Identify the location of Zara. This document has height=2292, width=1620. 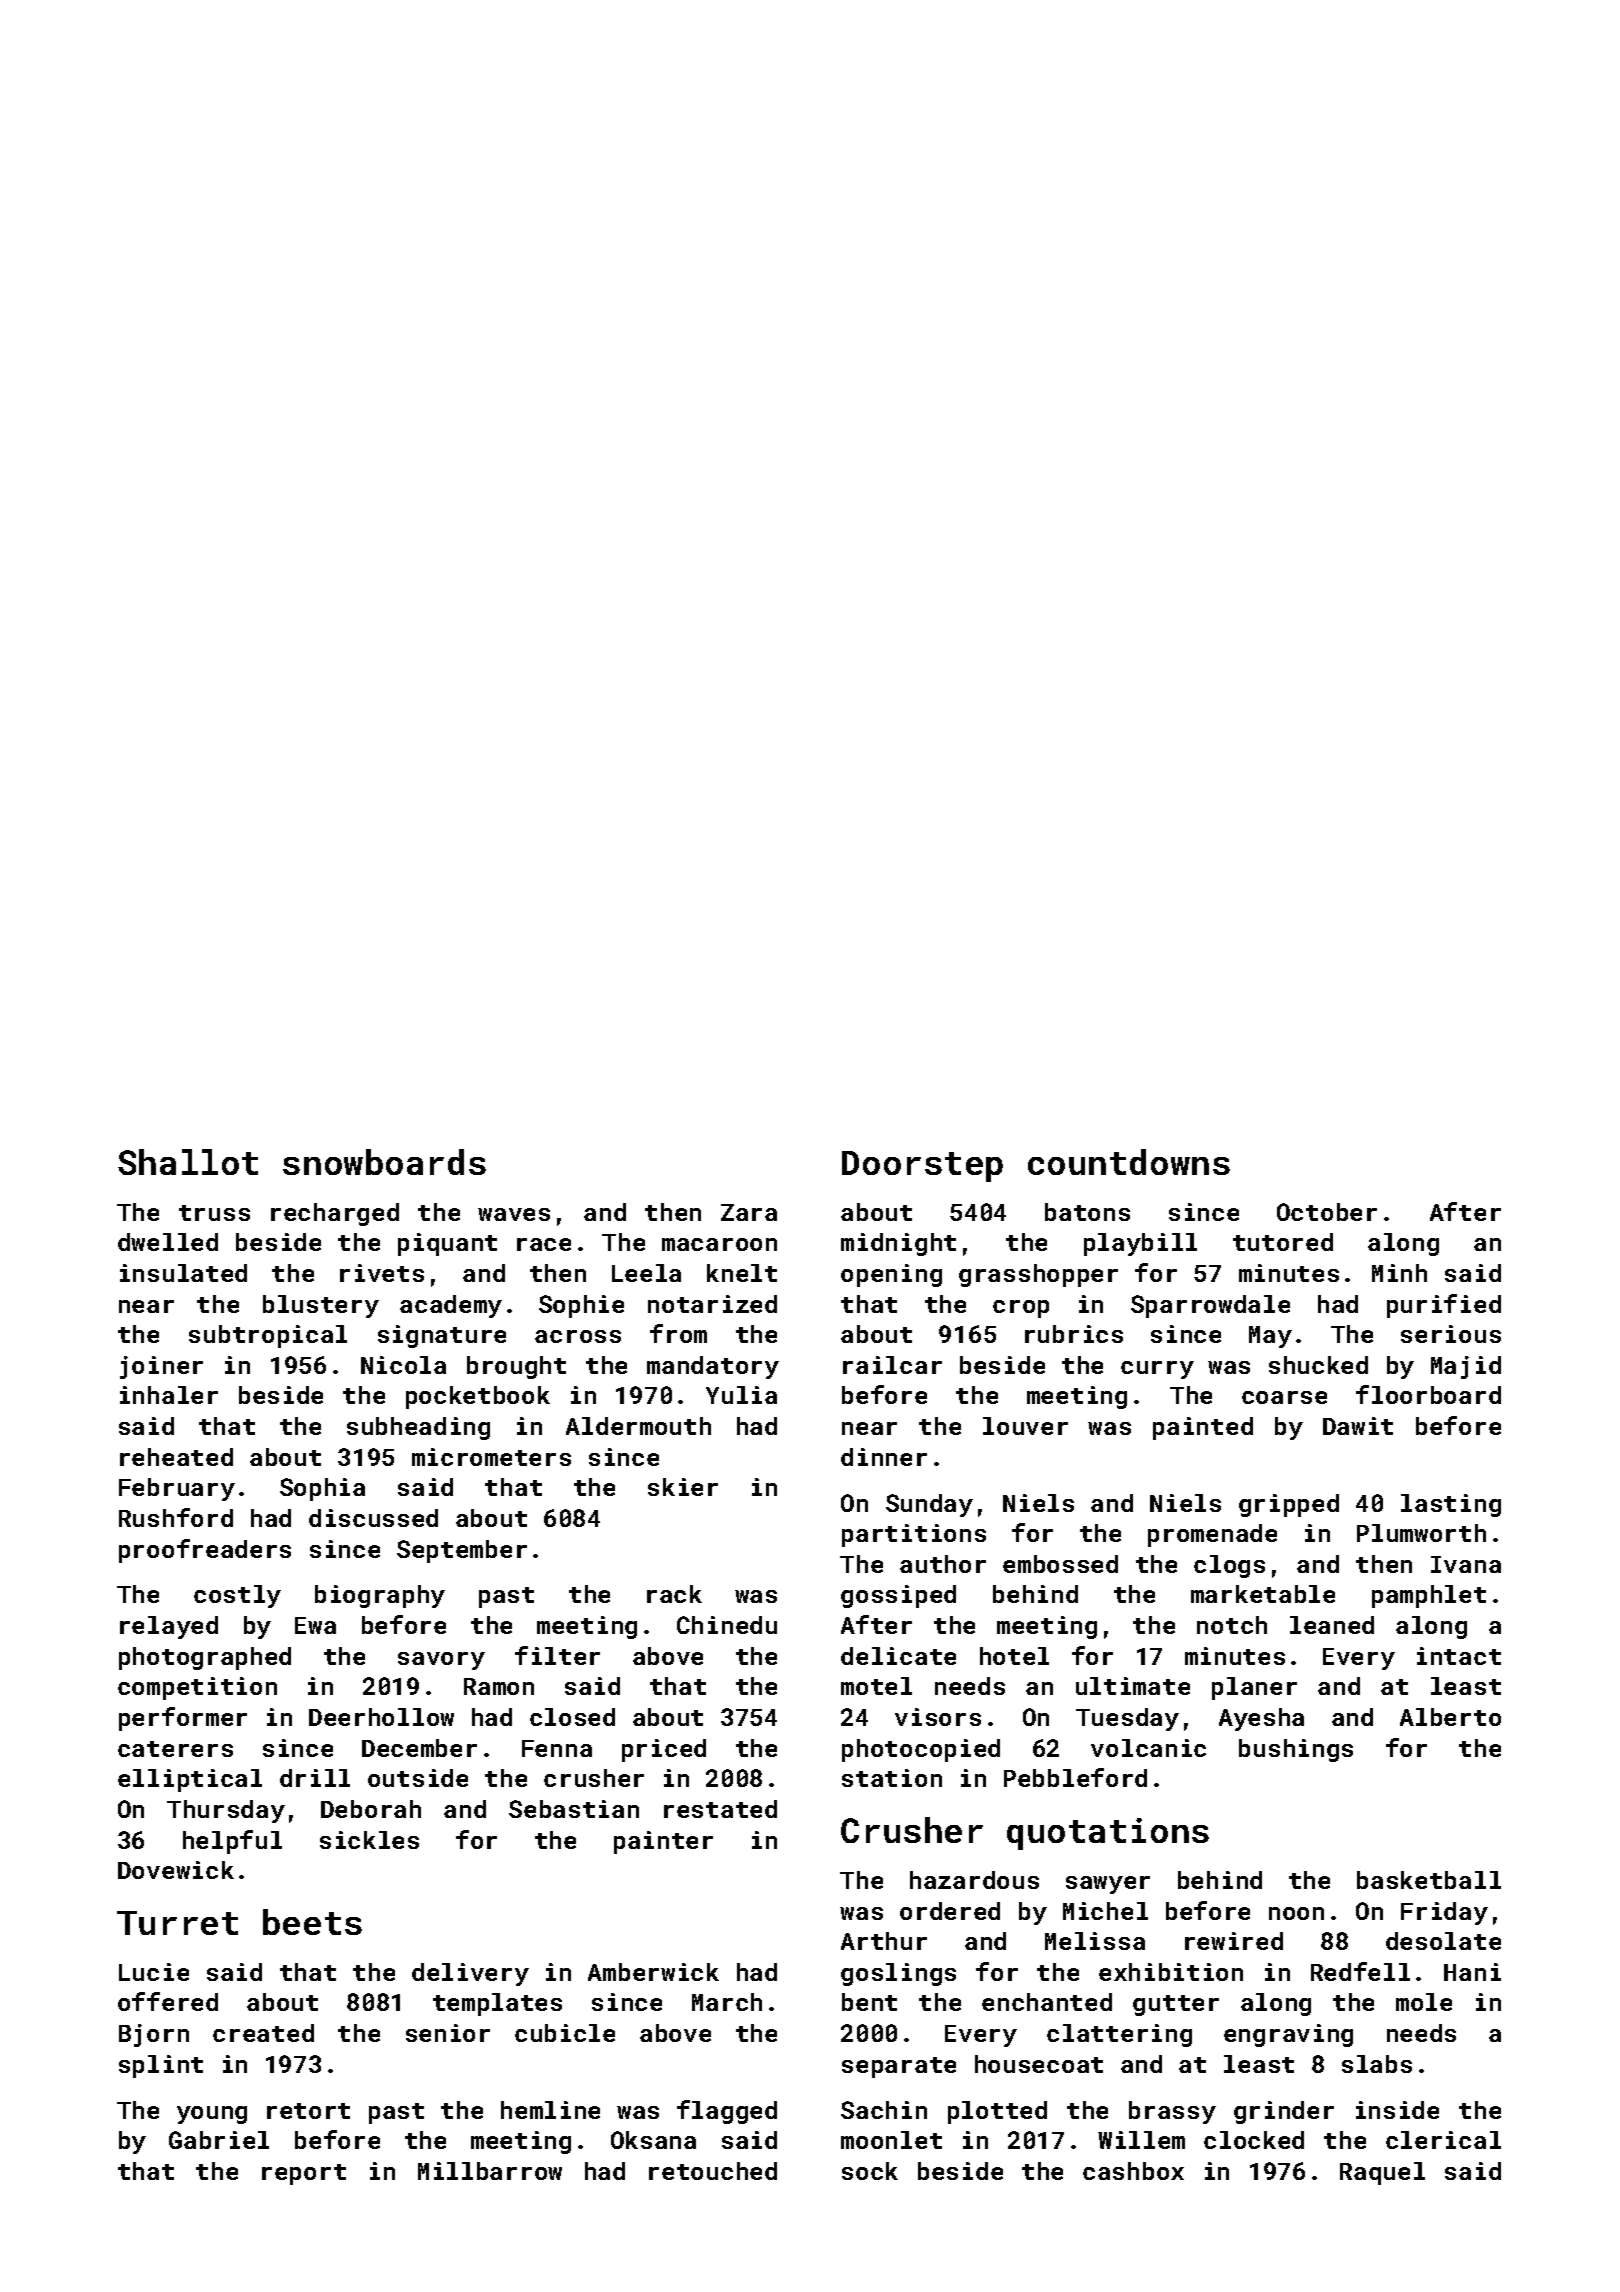
(749, 1212).
